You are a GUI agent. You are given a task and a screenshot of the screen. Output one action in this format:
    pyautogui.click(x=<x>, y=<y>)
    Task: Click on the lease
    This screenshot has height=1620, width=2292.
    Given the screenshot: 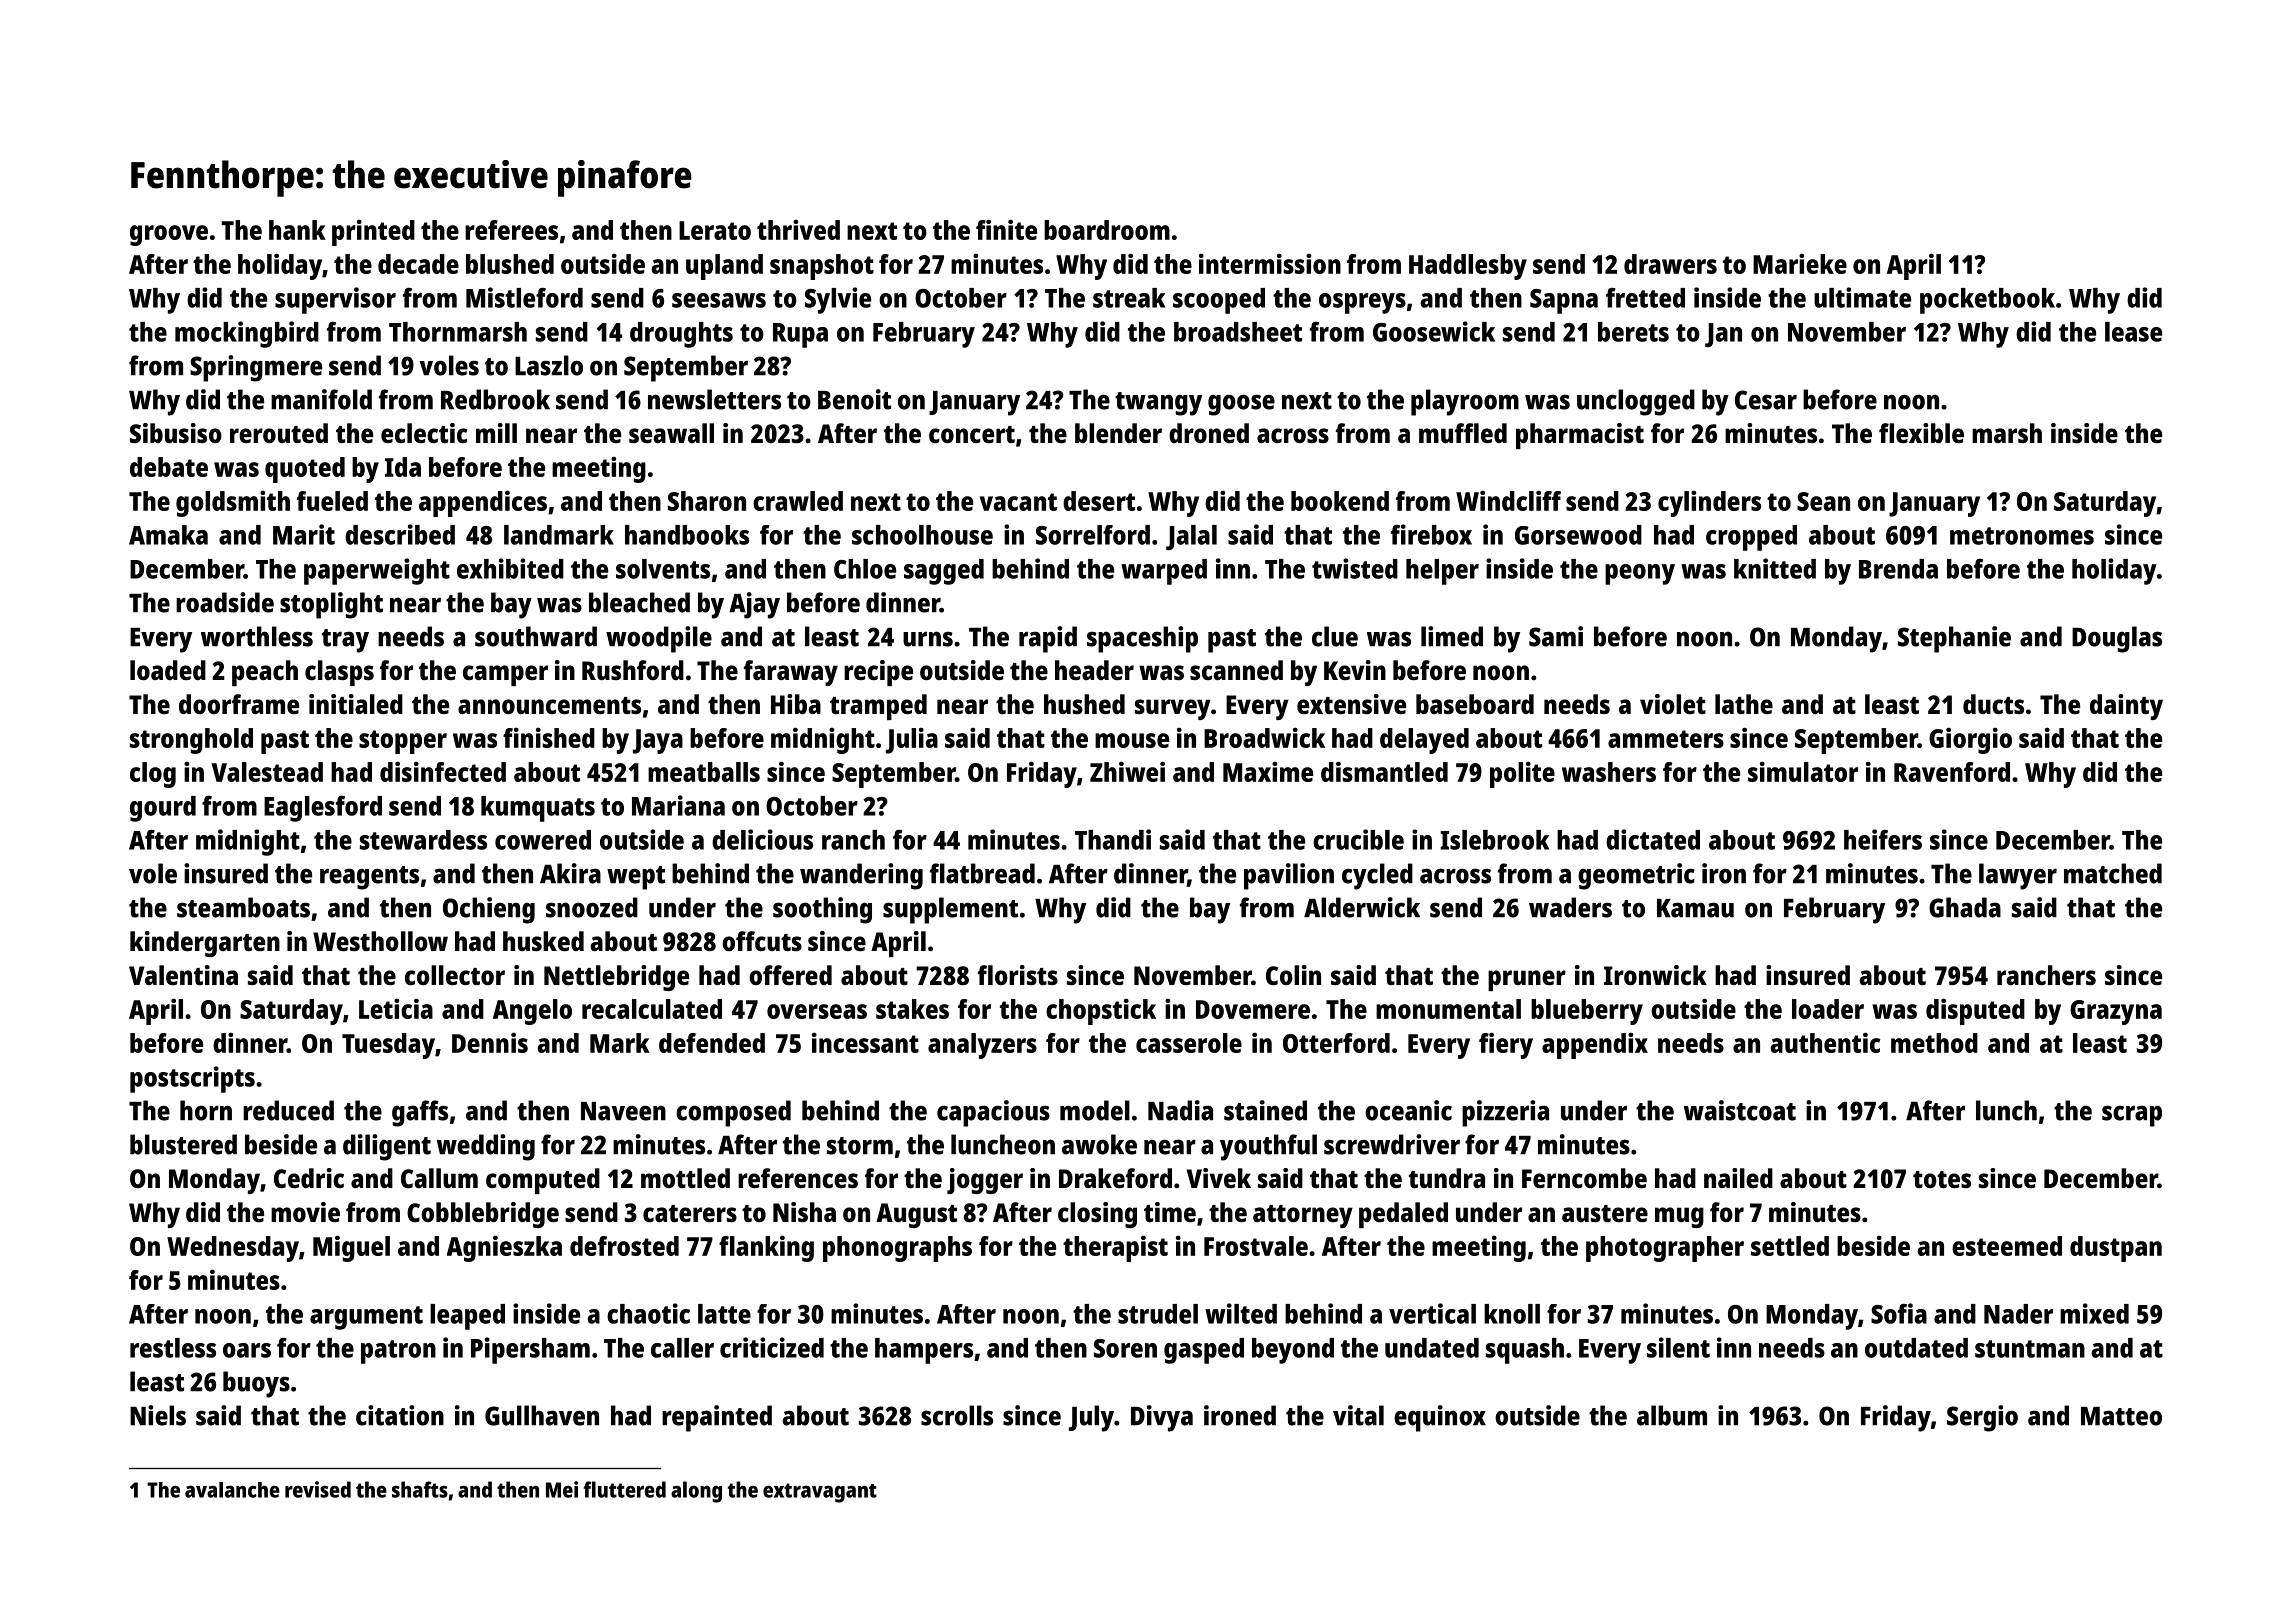 What is the action you would take?
    pyautogui.click(x=2133, y=332)
